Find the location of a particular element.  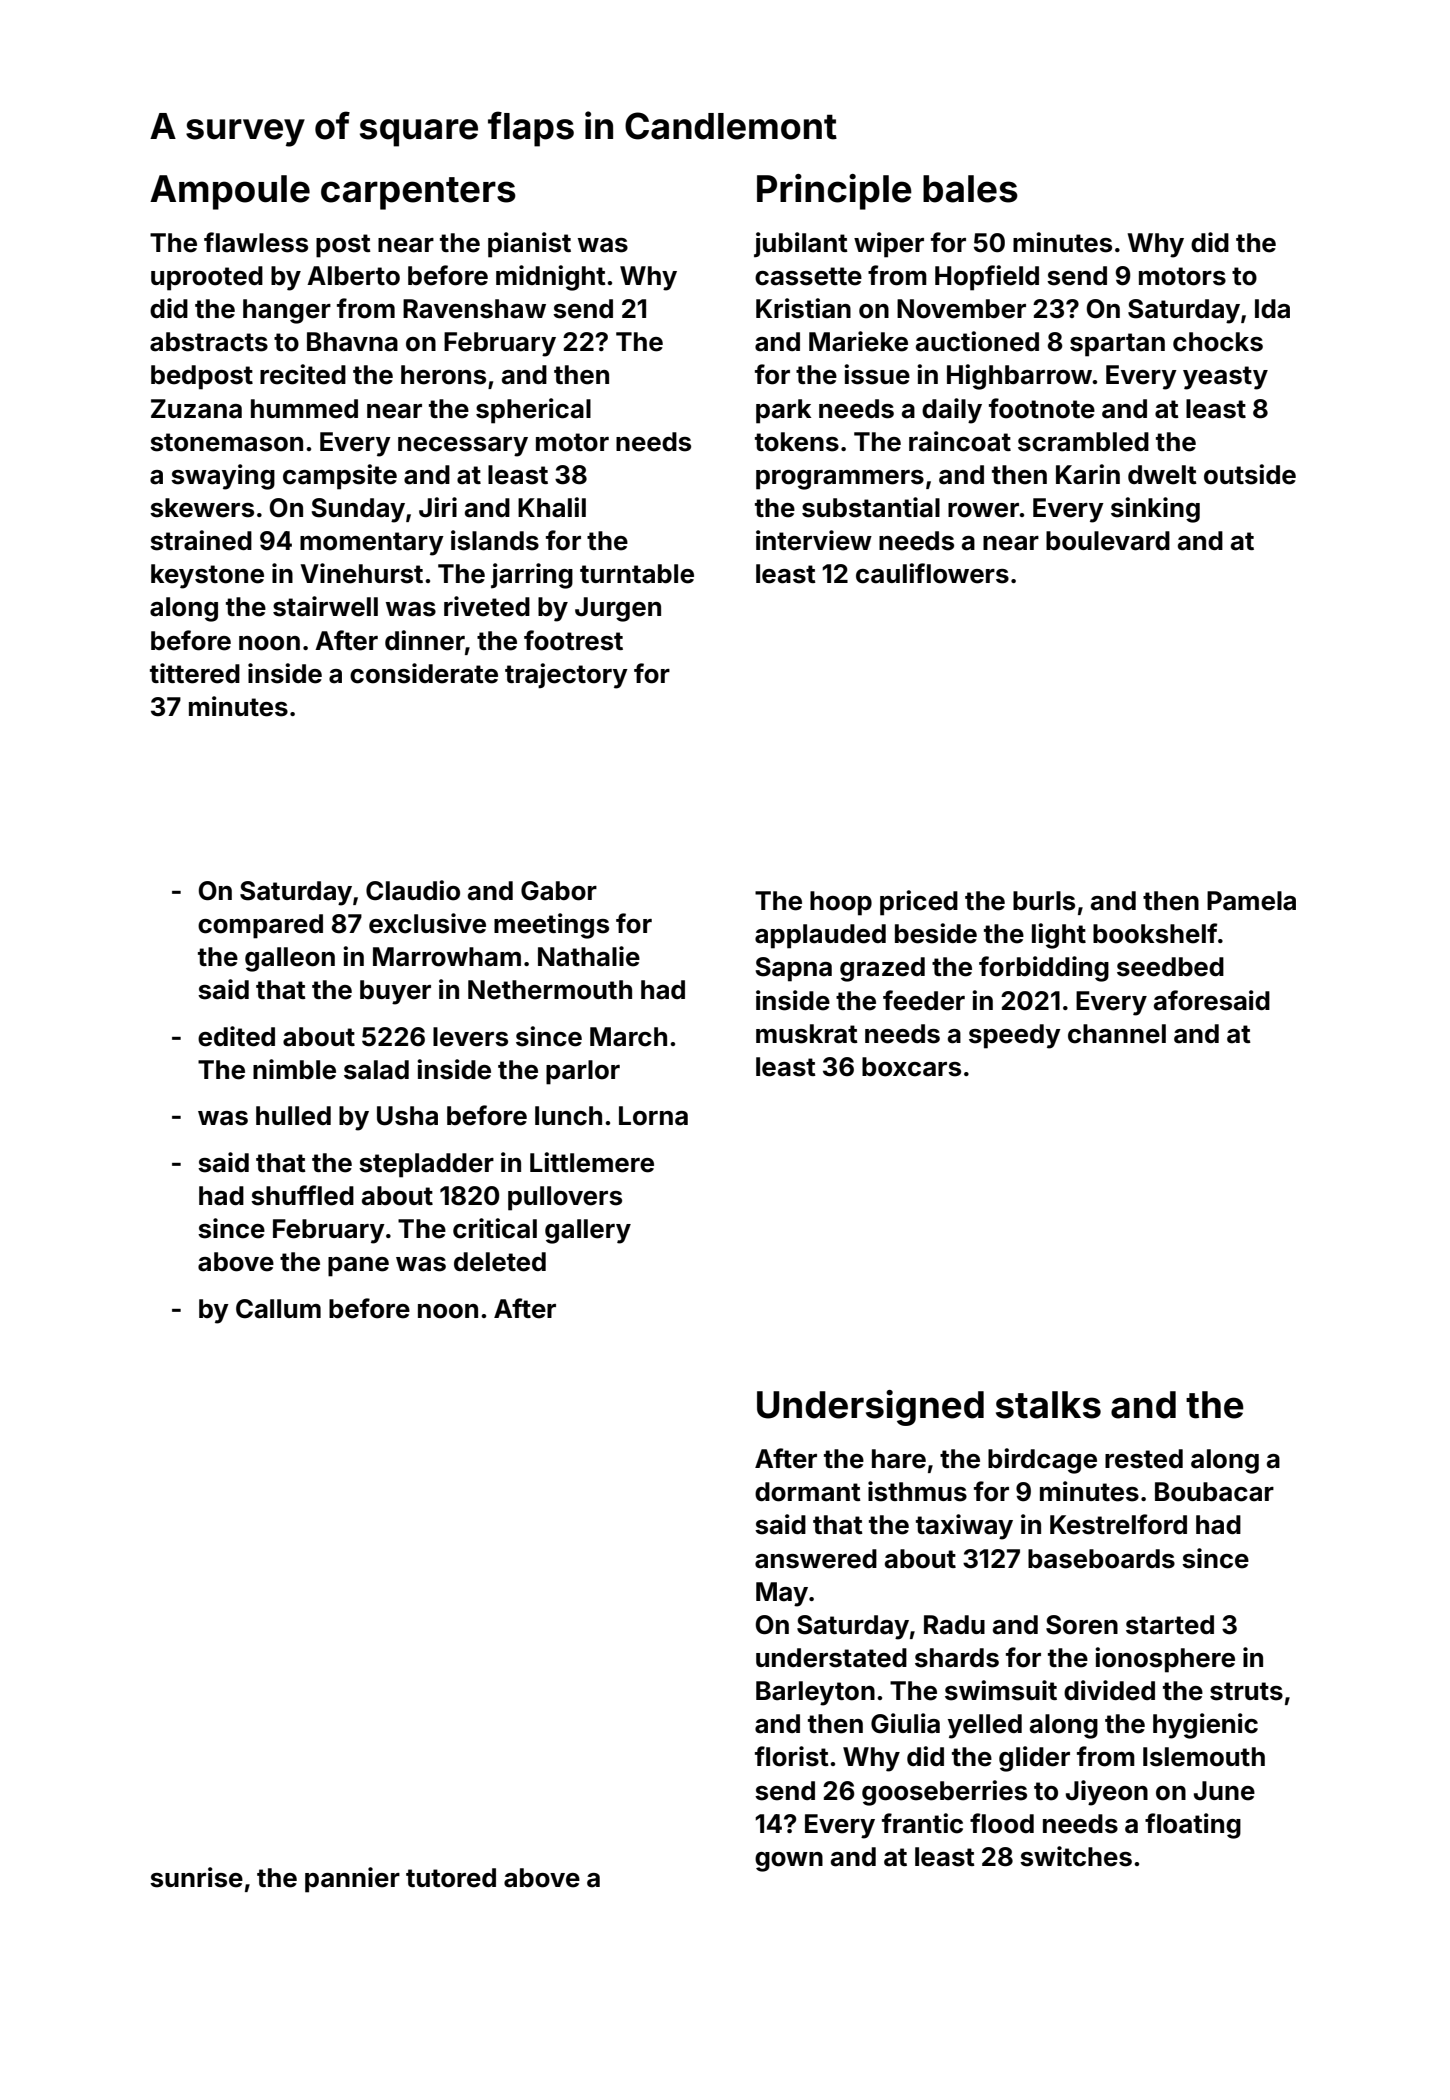

Ravenshaw is located at coordinates (474, 309).
